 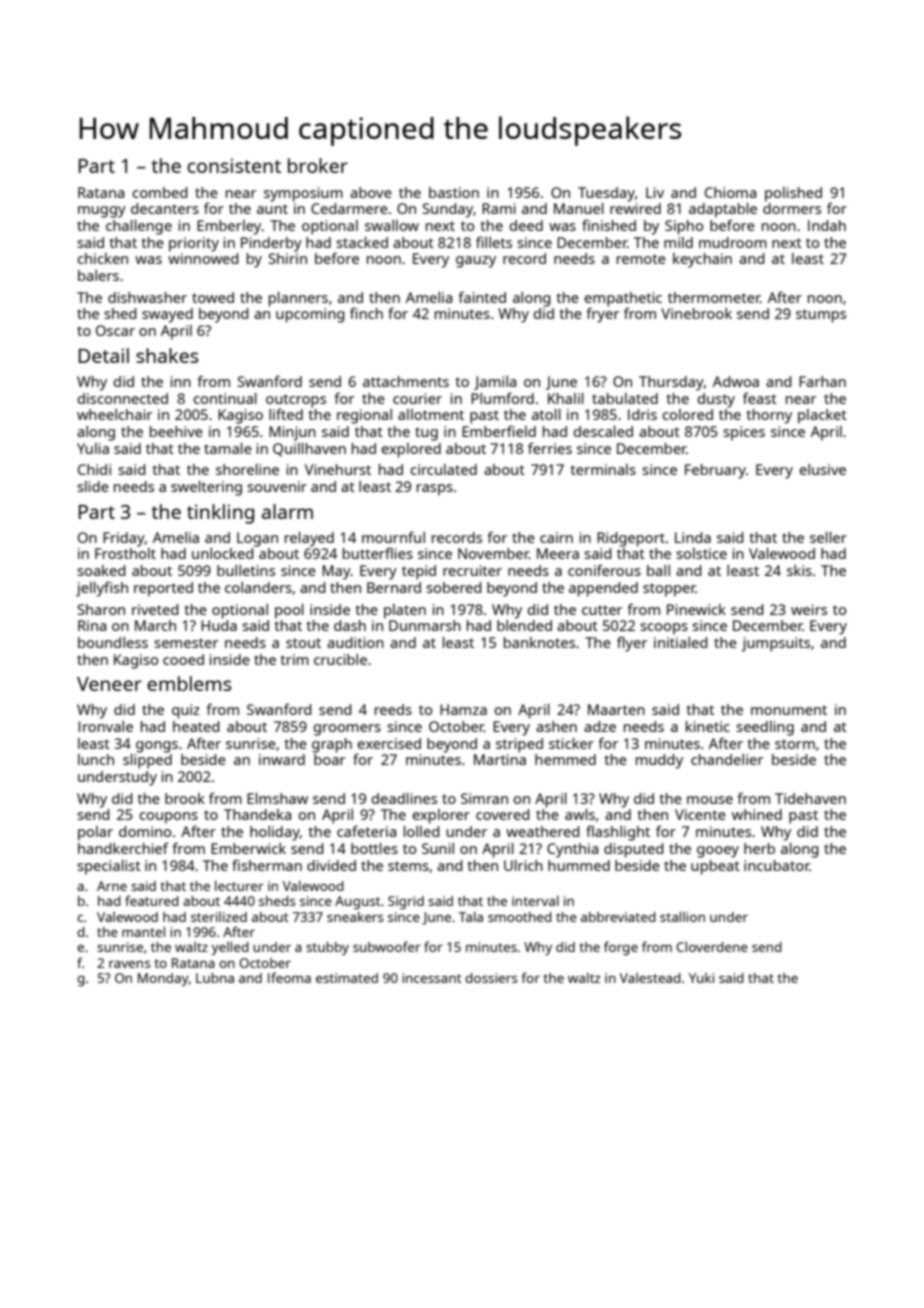 What do you see at coordinates (821, 316) in the screenshot?
I see `stumps` at bounding box center [821, 316].
